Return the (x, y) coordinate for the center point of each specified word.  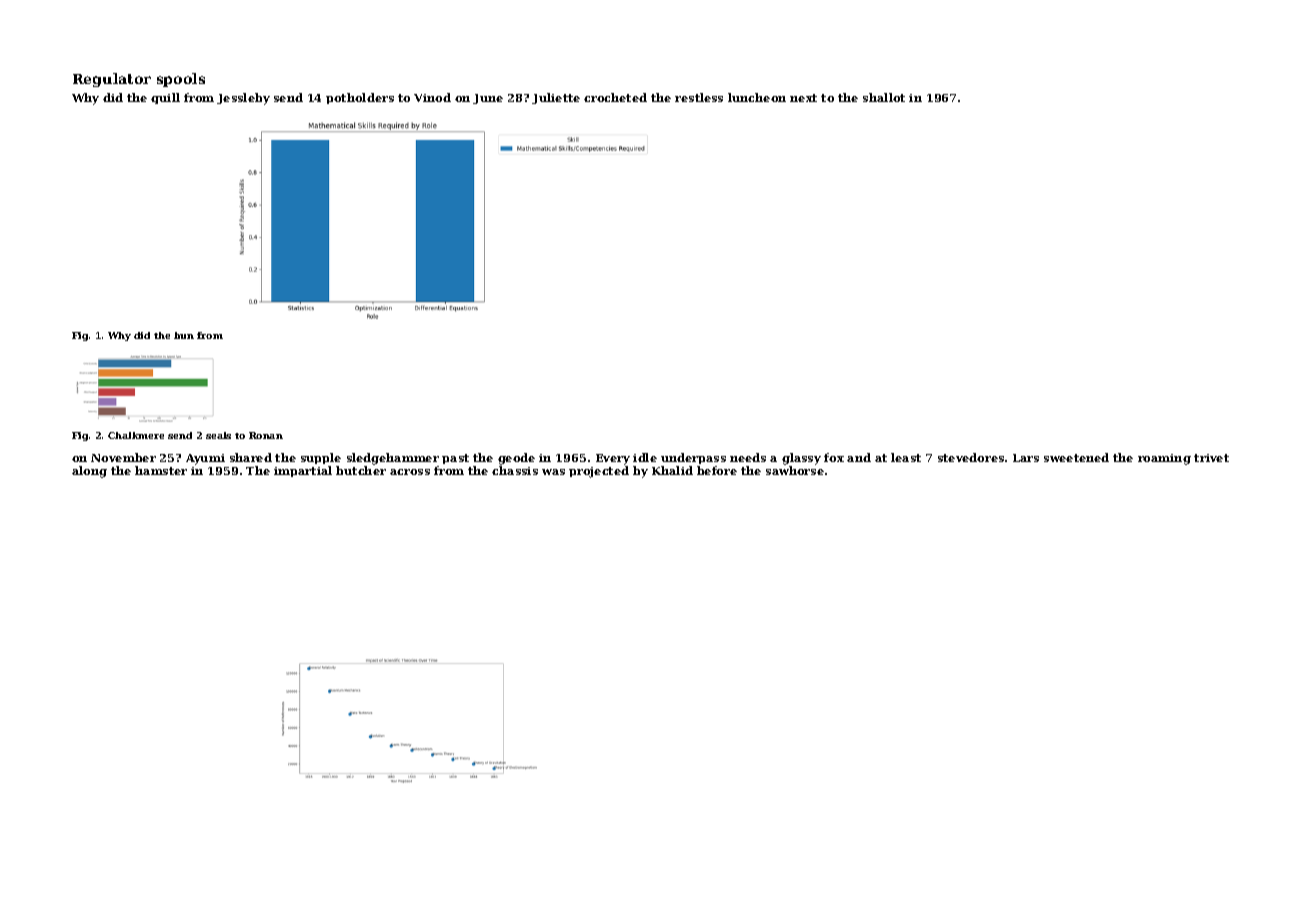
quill (165, 98)
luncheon (757, 97)
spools (181, 80)
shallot (884, 97)
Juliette (556, 98)
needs (748, 457)
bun (184, 335)
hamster (161, 470)
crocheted (615, 97)
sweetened (1076, 457)
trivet (1211, 458)
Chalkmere (136, 435)
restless (699, 97)
